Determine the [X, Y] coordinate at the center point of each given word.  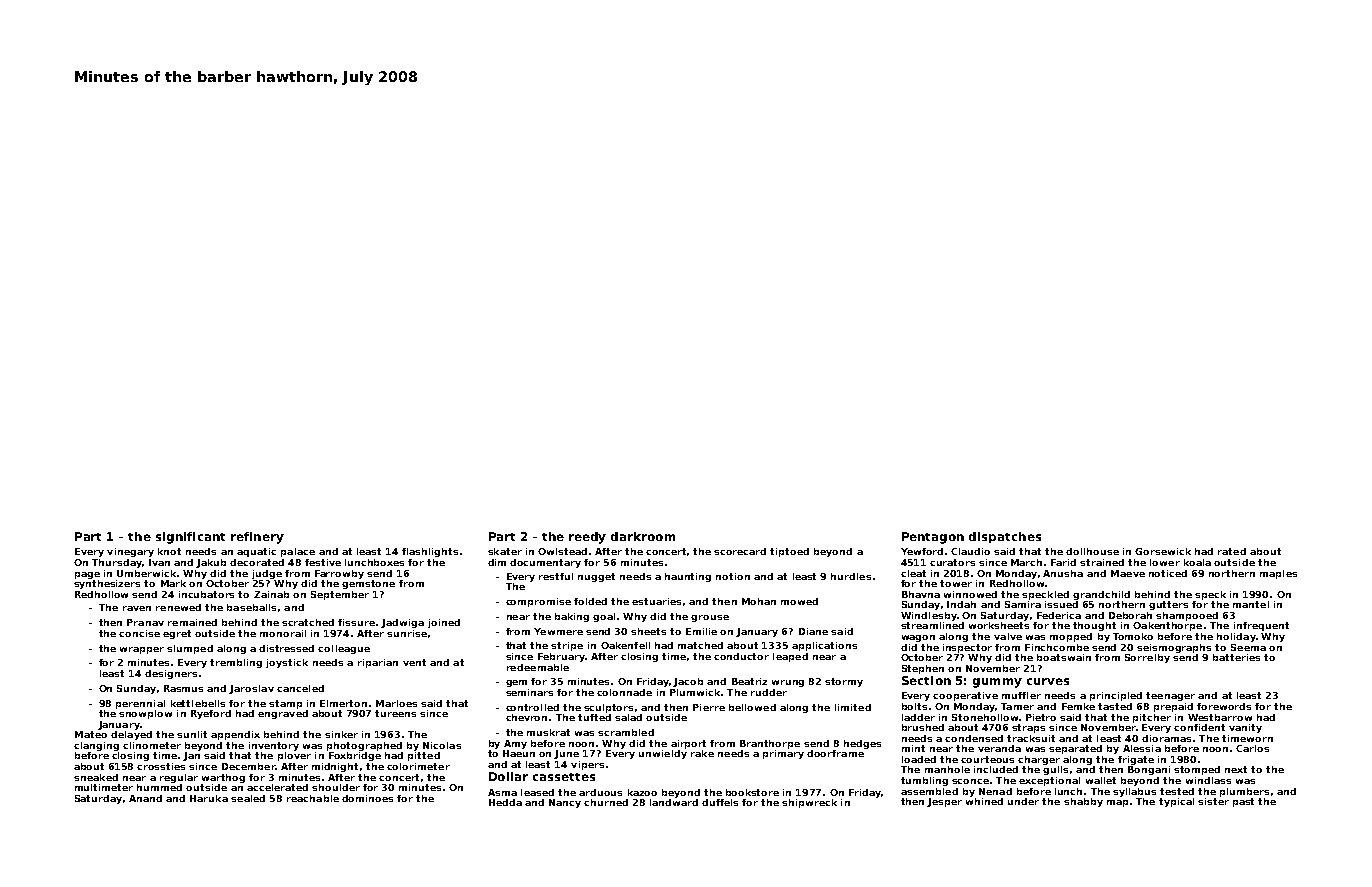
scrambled [626, 732]
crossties [161, 766]
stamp [285, 704]
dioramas [1166, 738]
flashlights [430, 552]
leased [537, 792]
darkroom [643, 536]
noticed [1168, 573]
